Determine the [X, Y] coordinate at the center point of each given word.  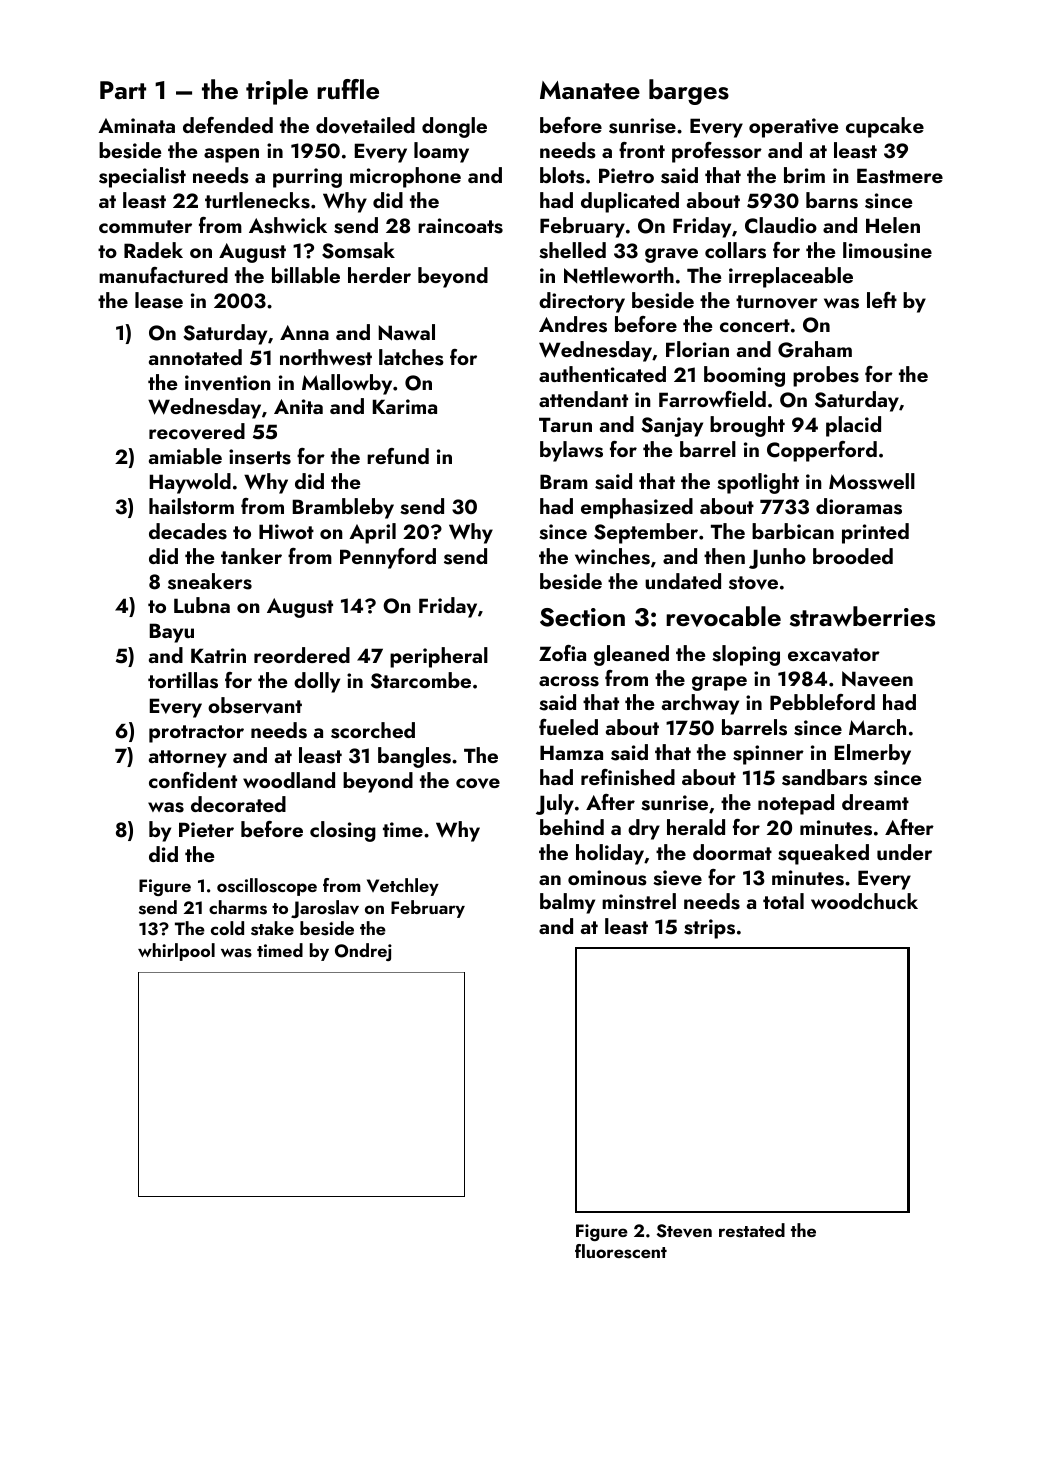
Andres [573, 324]
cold [227, 928]
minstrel [639, 901]
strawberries [862, 616]
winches [612, 556]
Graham [815, 349]
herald [696, 827]
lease [159, 300]
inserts [260, 457]
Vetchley [403, 887]
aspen [231, 155]
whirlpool [176, 952]
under [904, 852]
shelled [572, 250]
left [882, 300]
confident [193, 780]
